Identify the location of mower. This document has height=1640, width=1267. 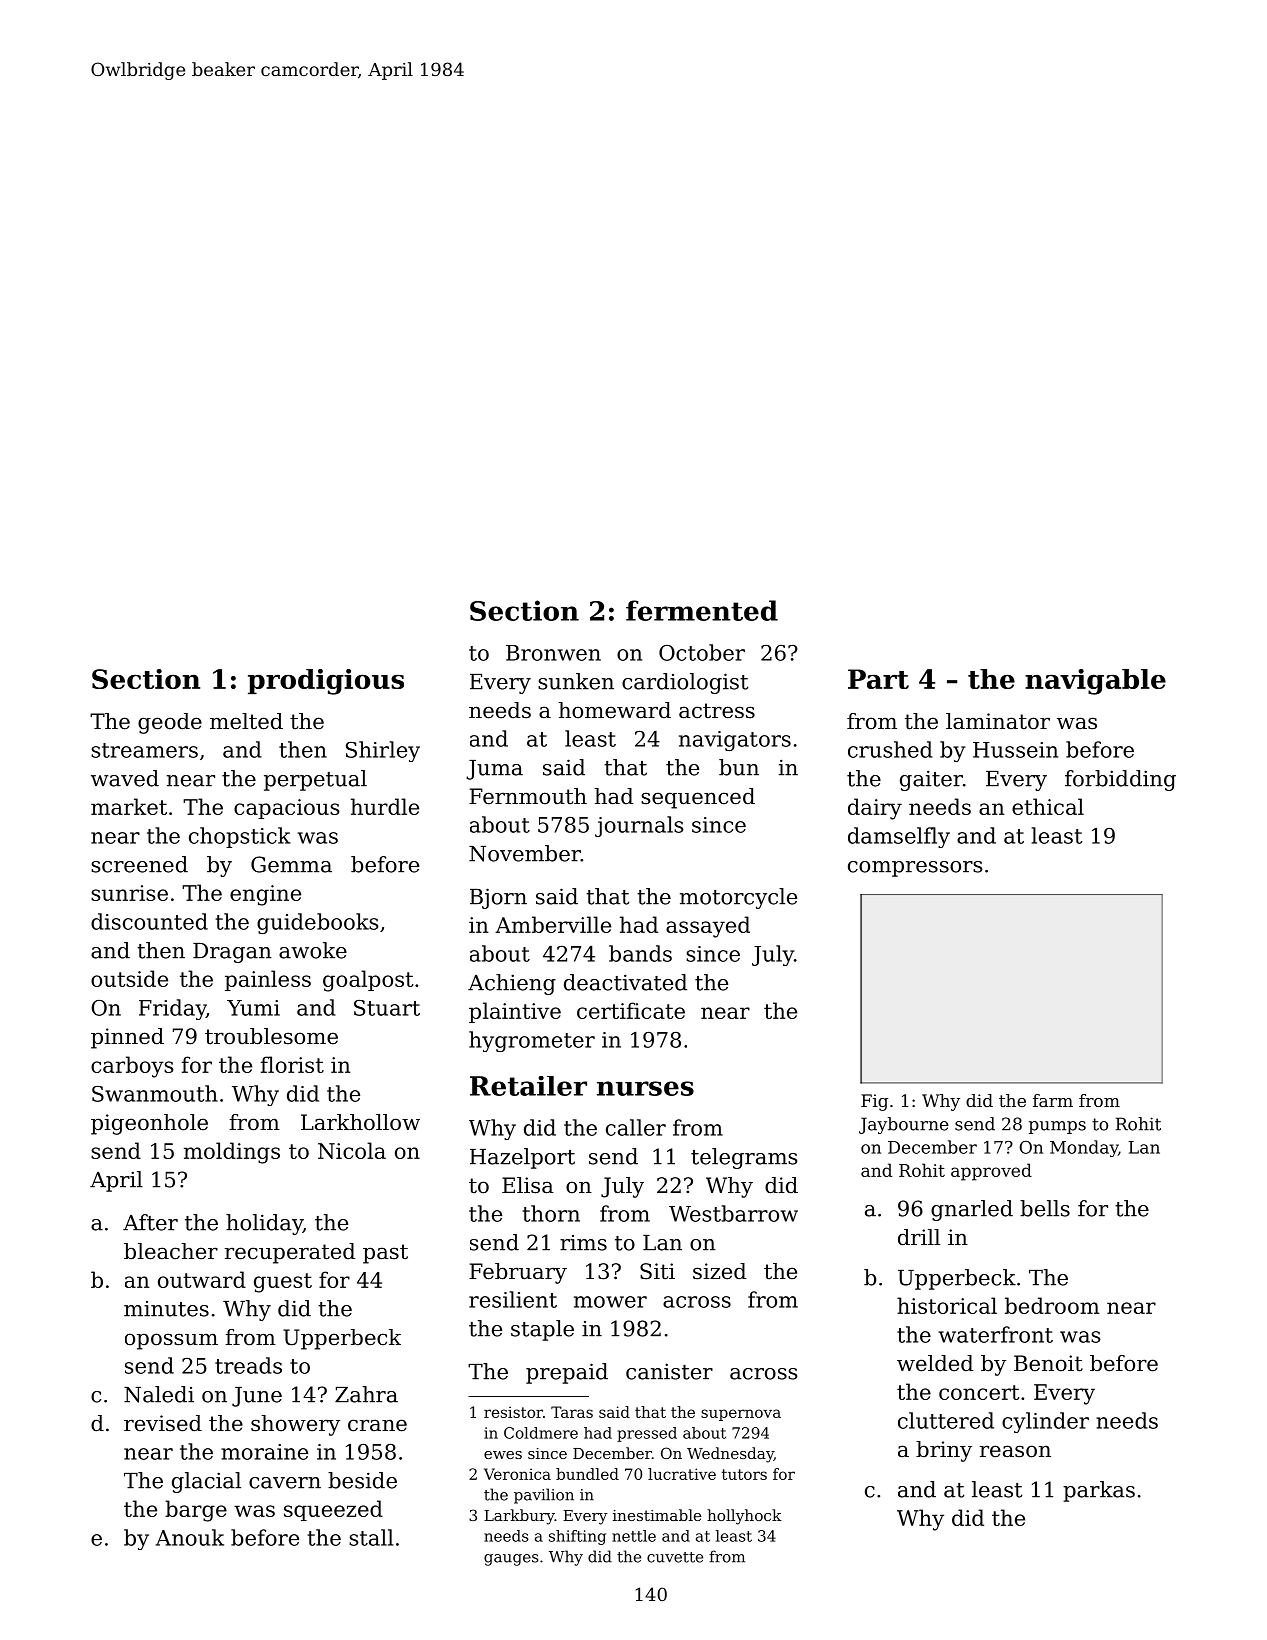
(610, 1302).
